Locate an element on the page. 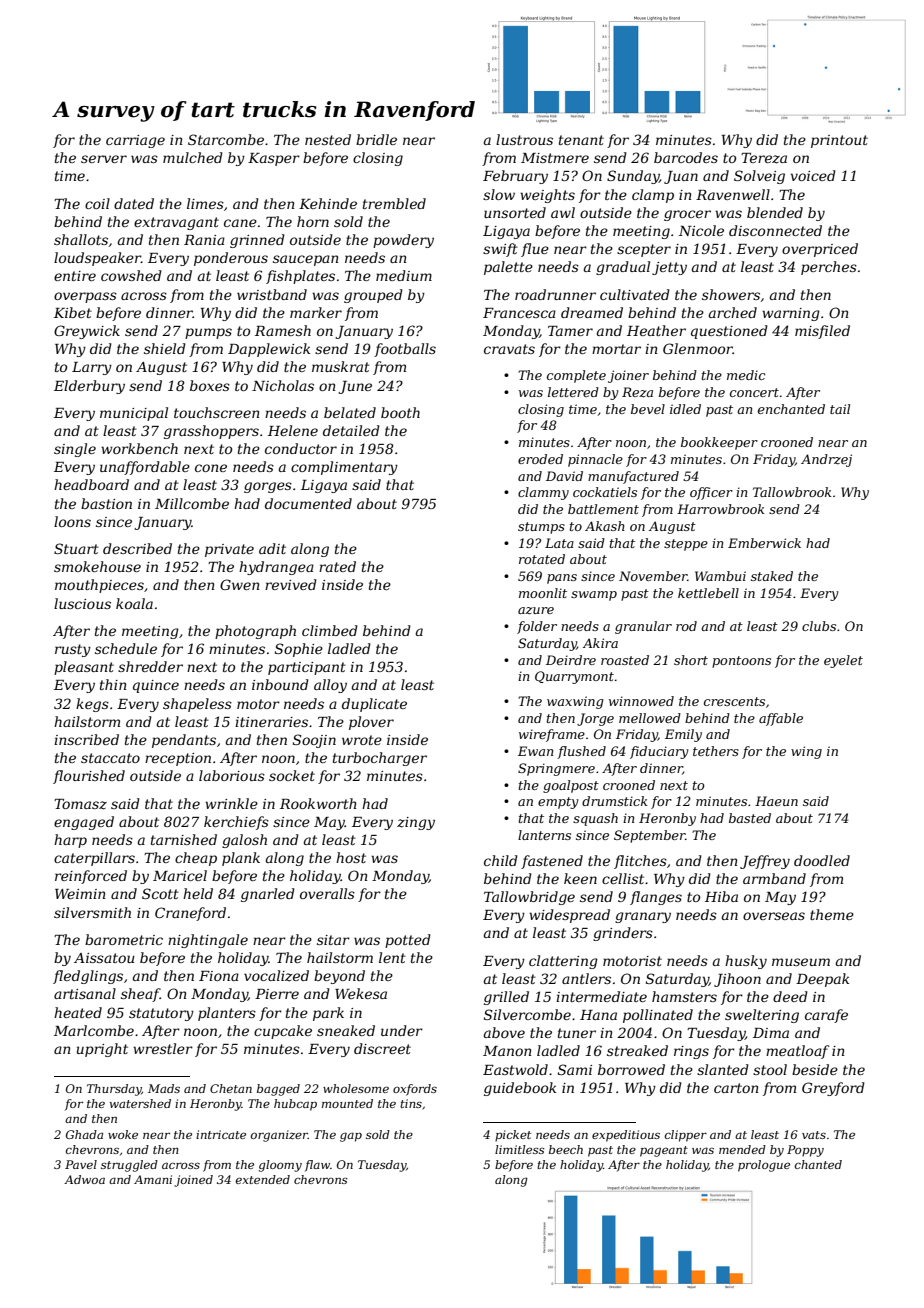 This document has width=924, height=1308. staked is located at coordinates (772, 576).
